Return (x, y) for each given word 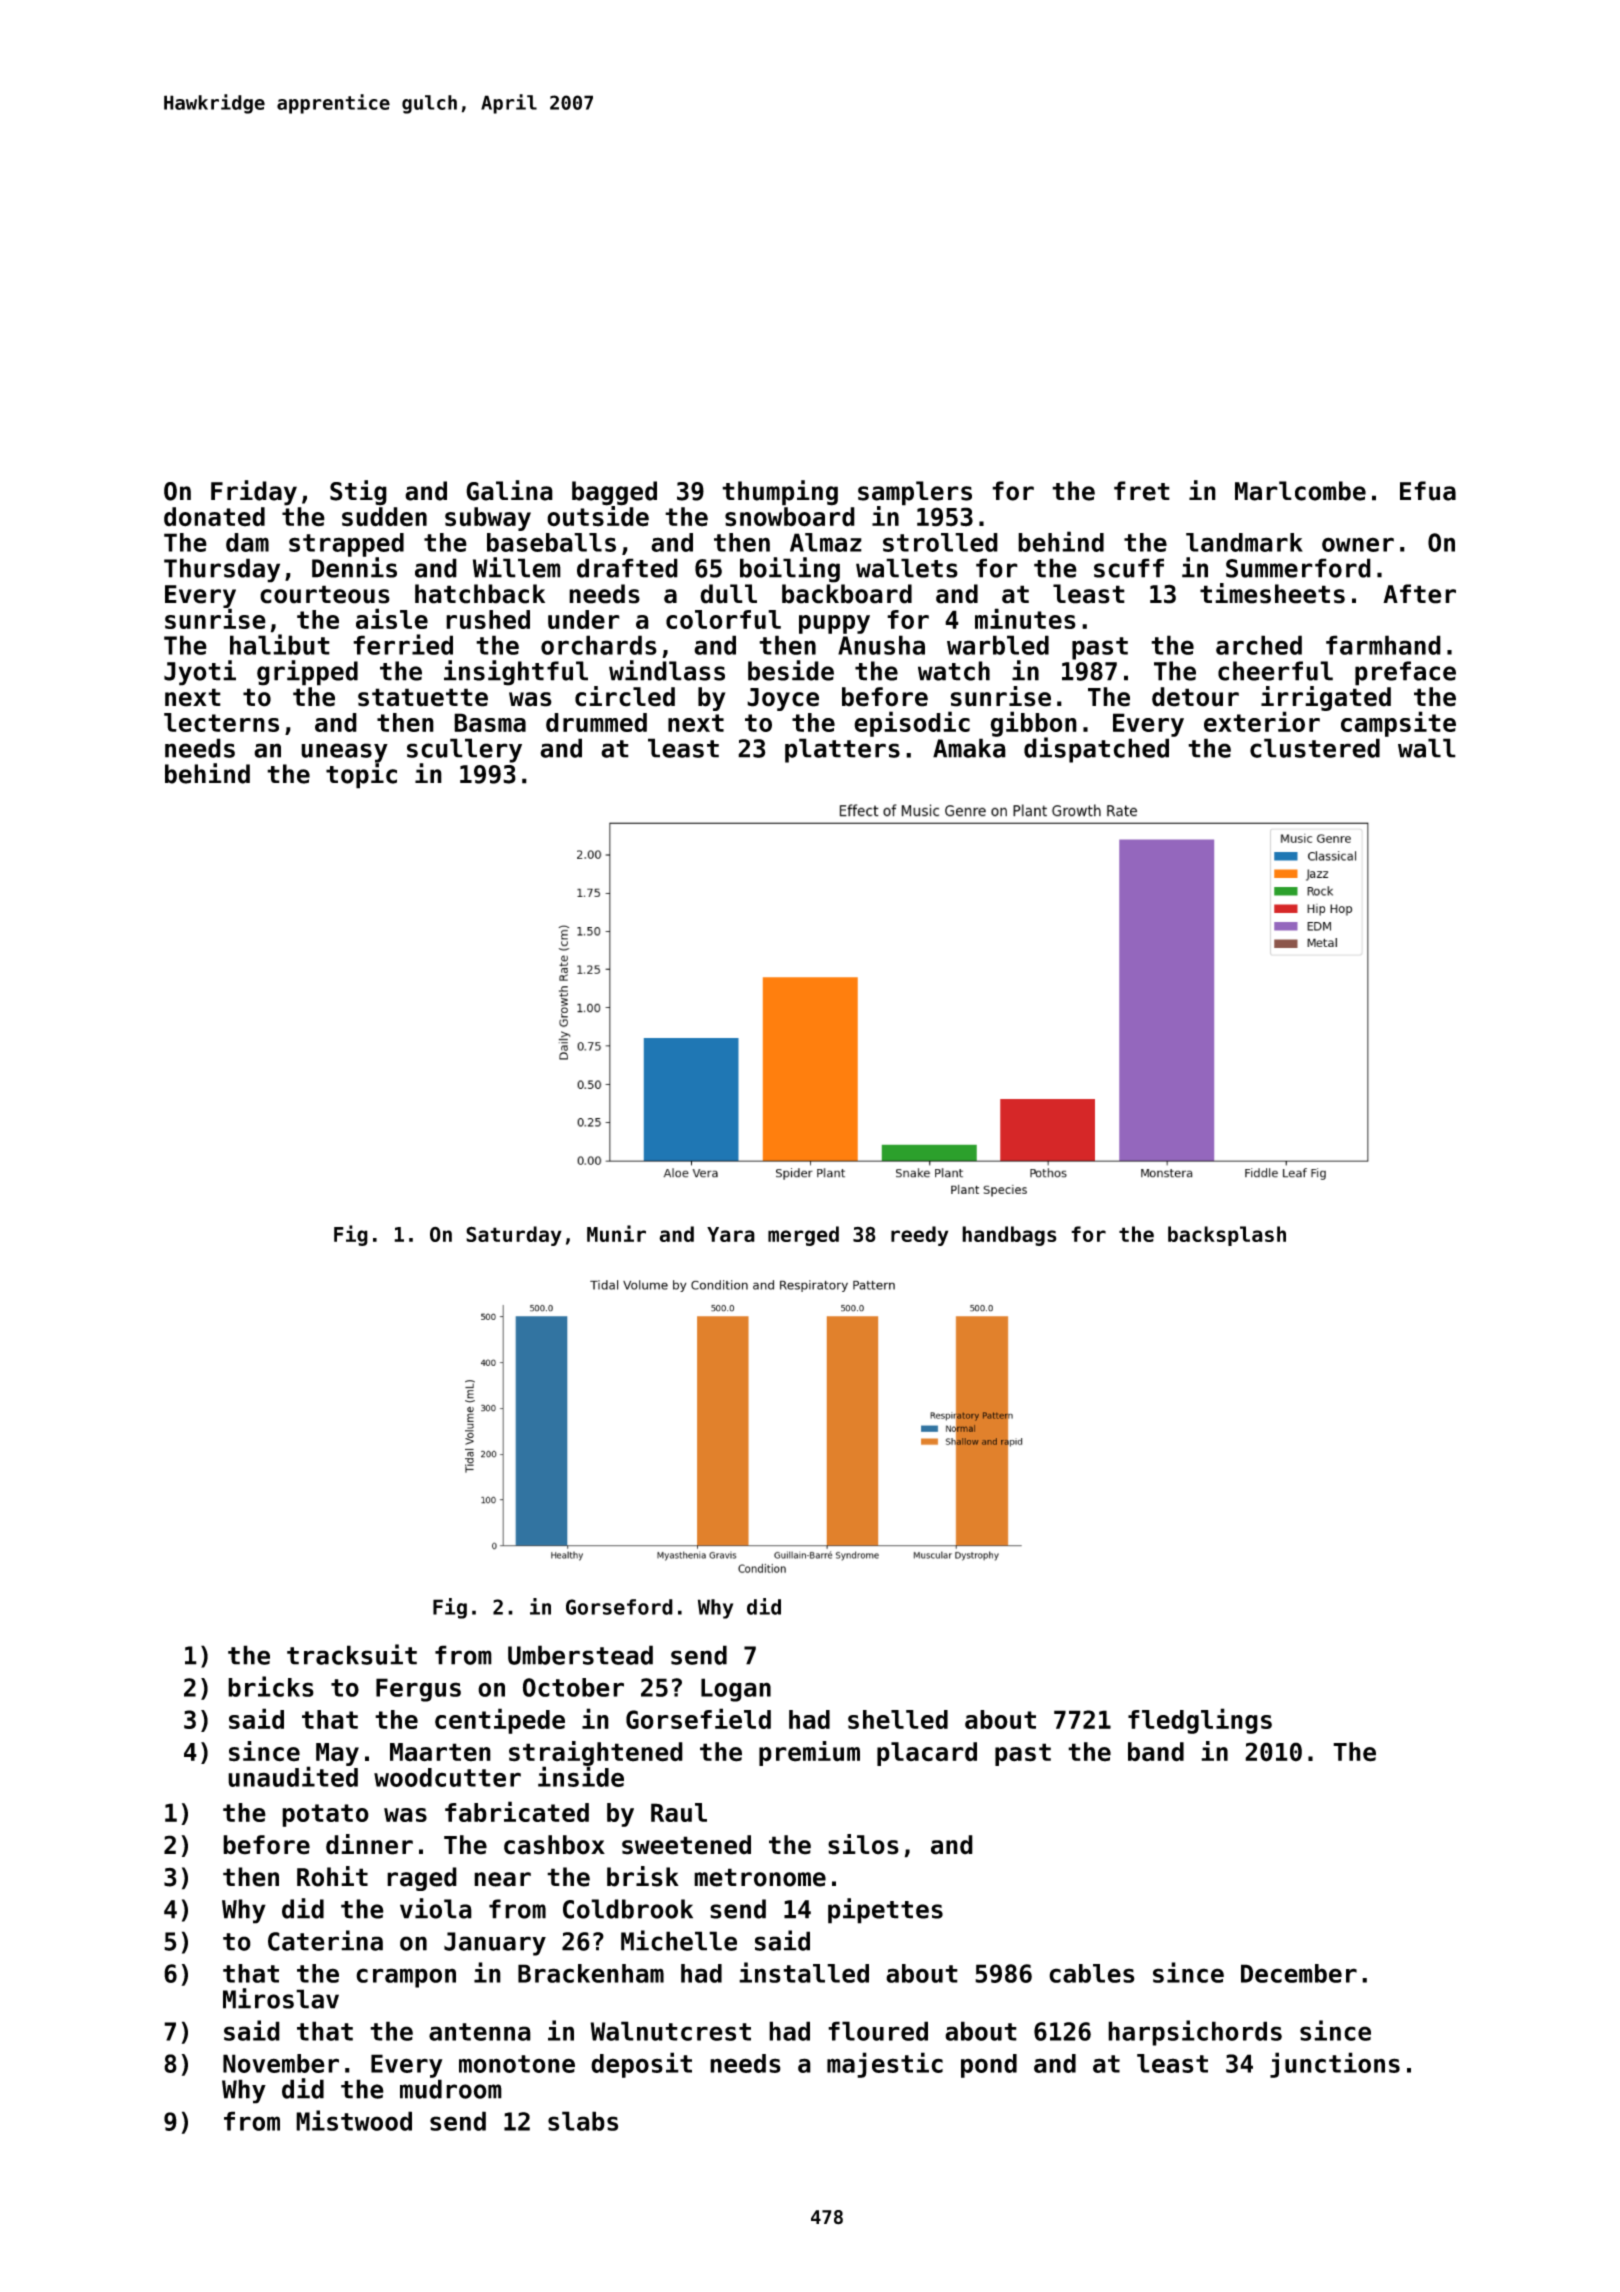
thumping (780, 493)
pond (989, 2066)
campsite (1398, 724)
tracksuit (352, 1654)
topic (361, 776)
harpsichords (1195, 2033)
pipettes (885, 1911)
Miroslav (281, 1998)
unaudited (293, 1776)
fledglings (1200, 1721)
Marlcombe (1300, 491)
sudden (384, 517)
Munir (616, 1233)
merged (803, 1236)
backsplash (1227, 1236)
